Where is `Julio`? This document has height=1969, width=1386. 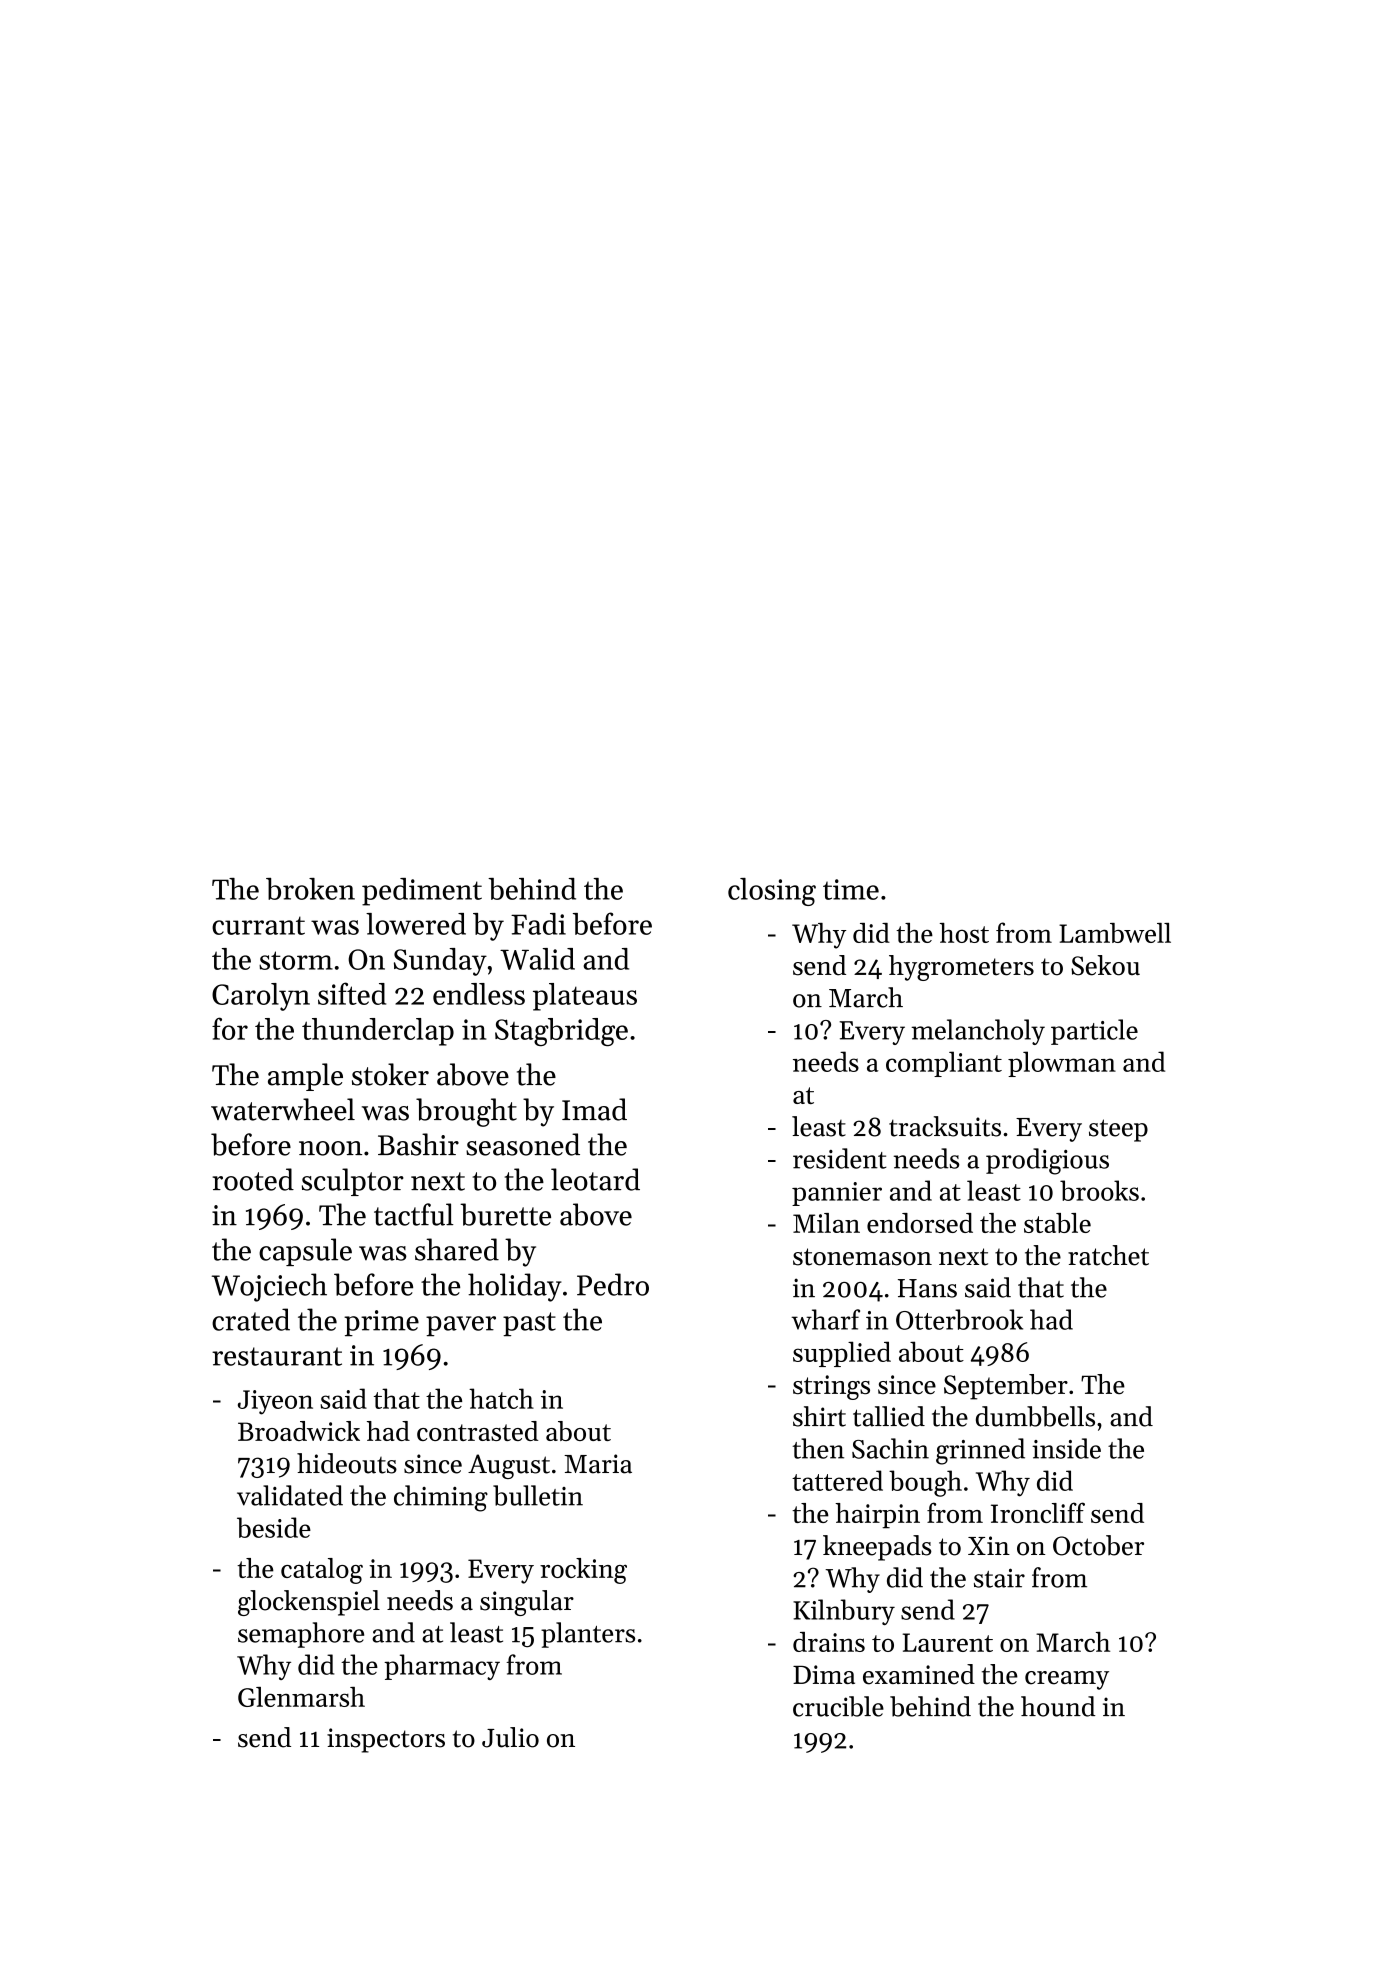 Julio is located at coordinates (510, 1737).
